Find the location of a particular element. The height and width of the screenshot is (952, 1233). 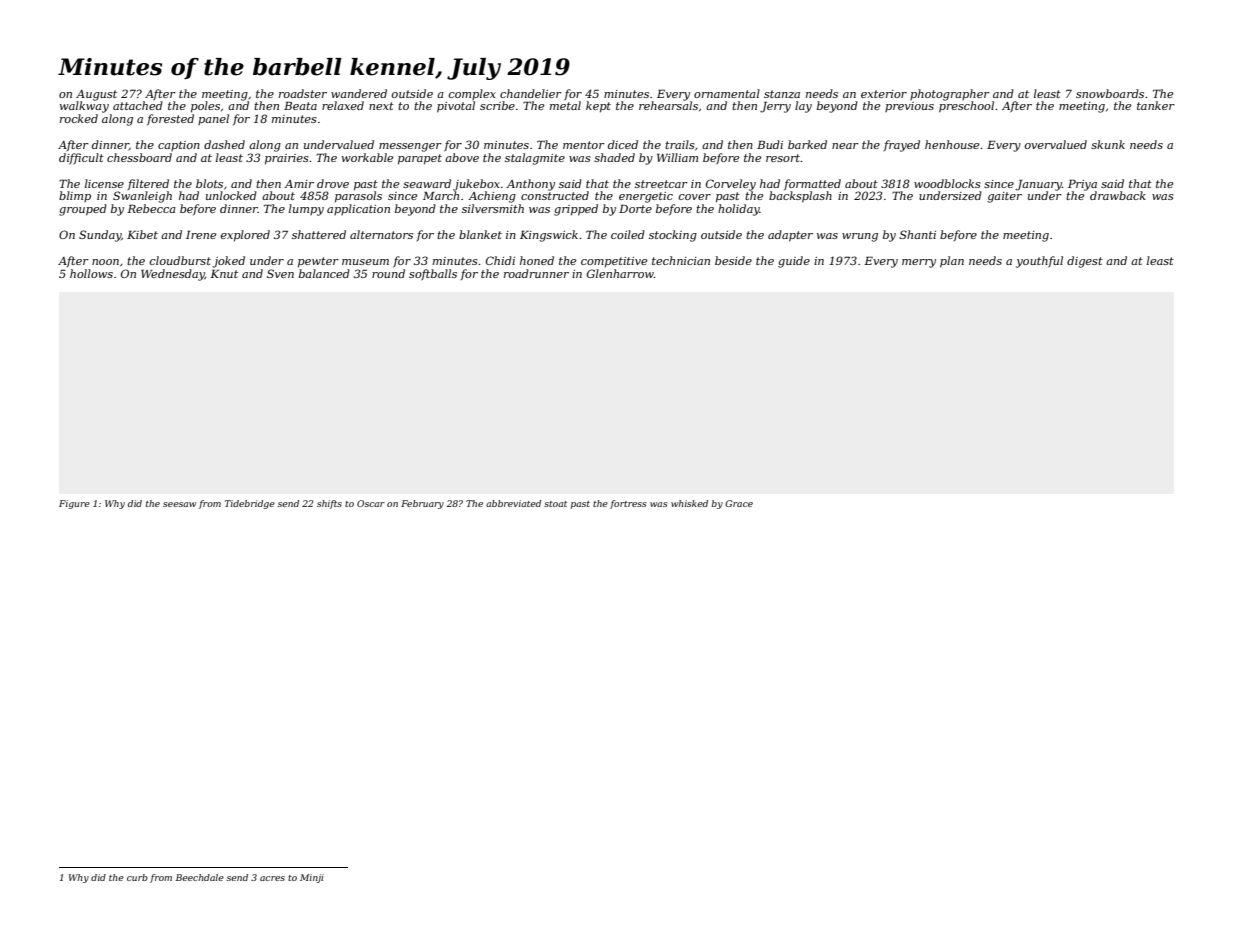

merry is located at coordinates (919, 263).
